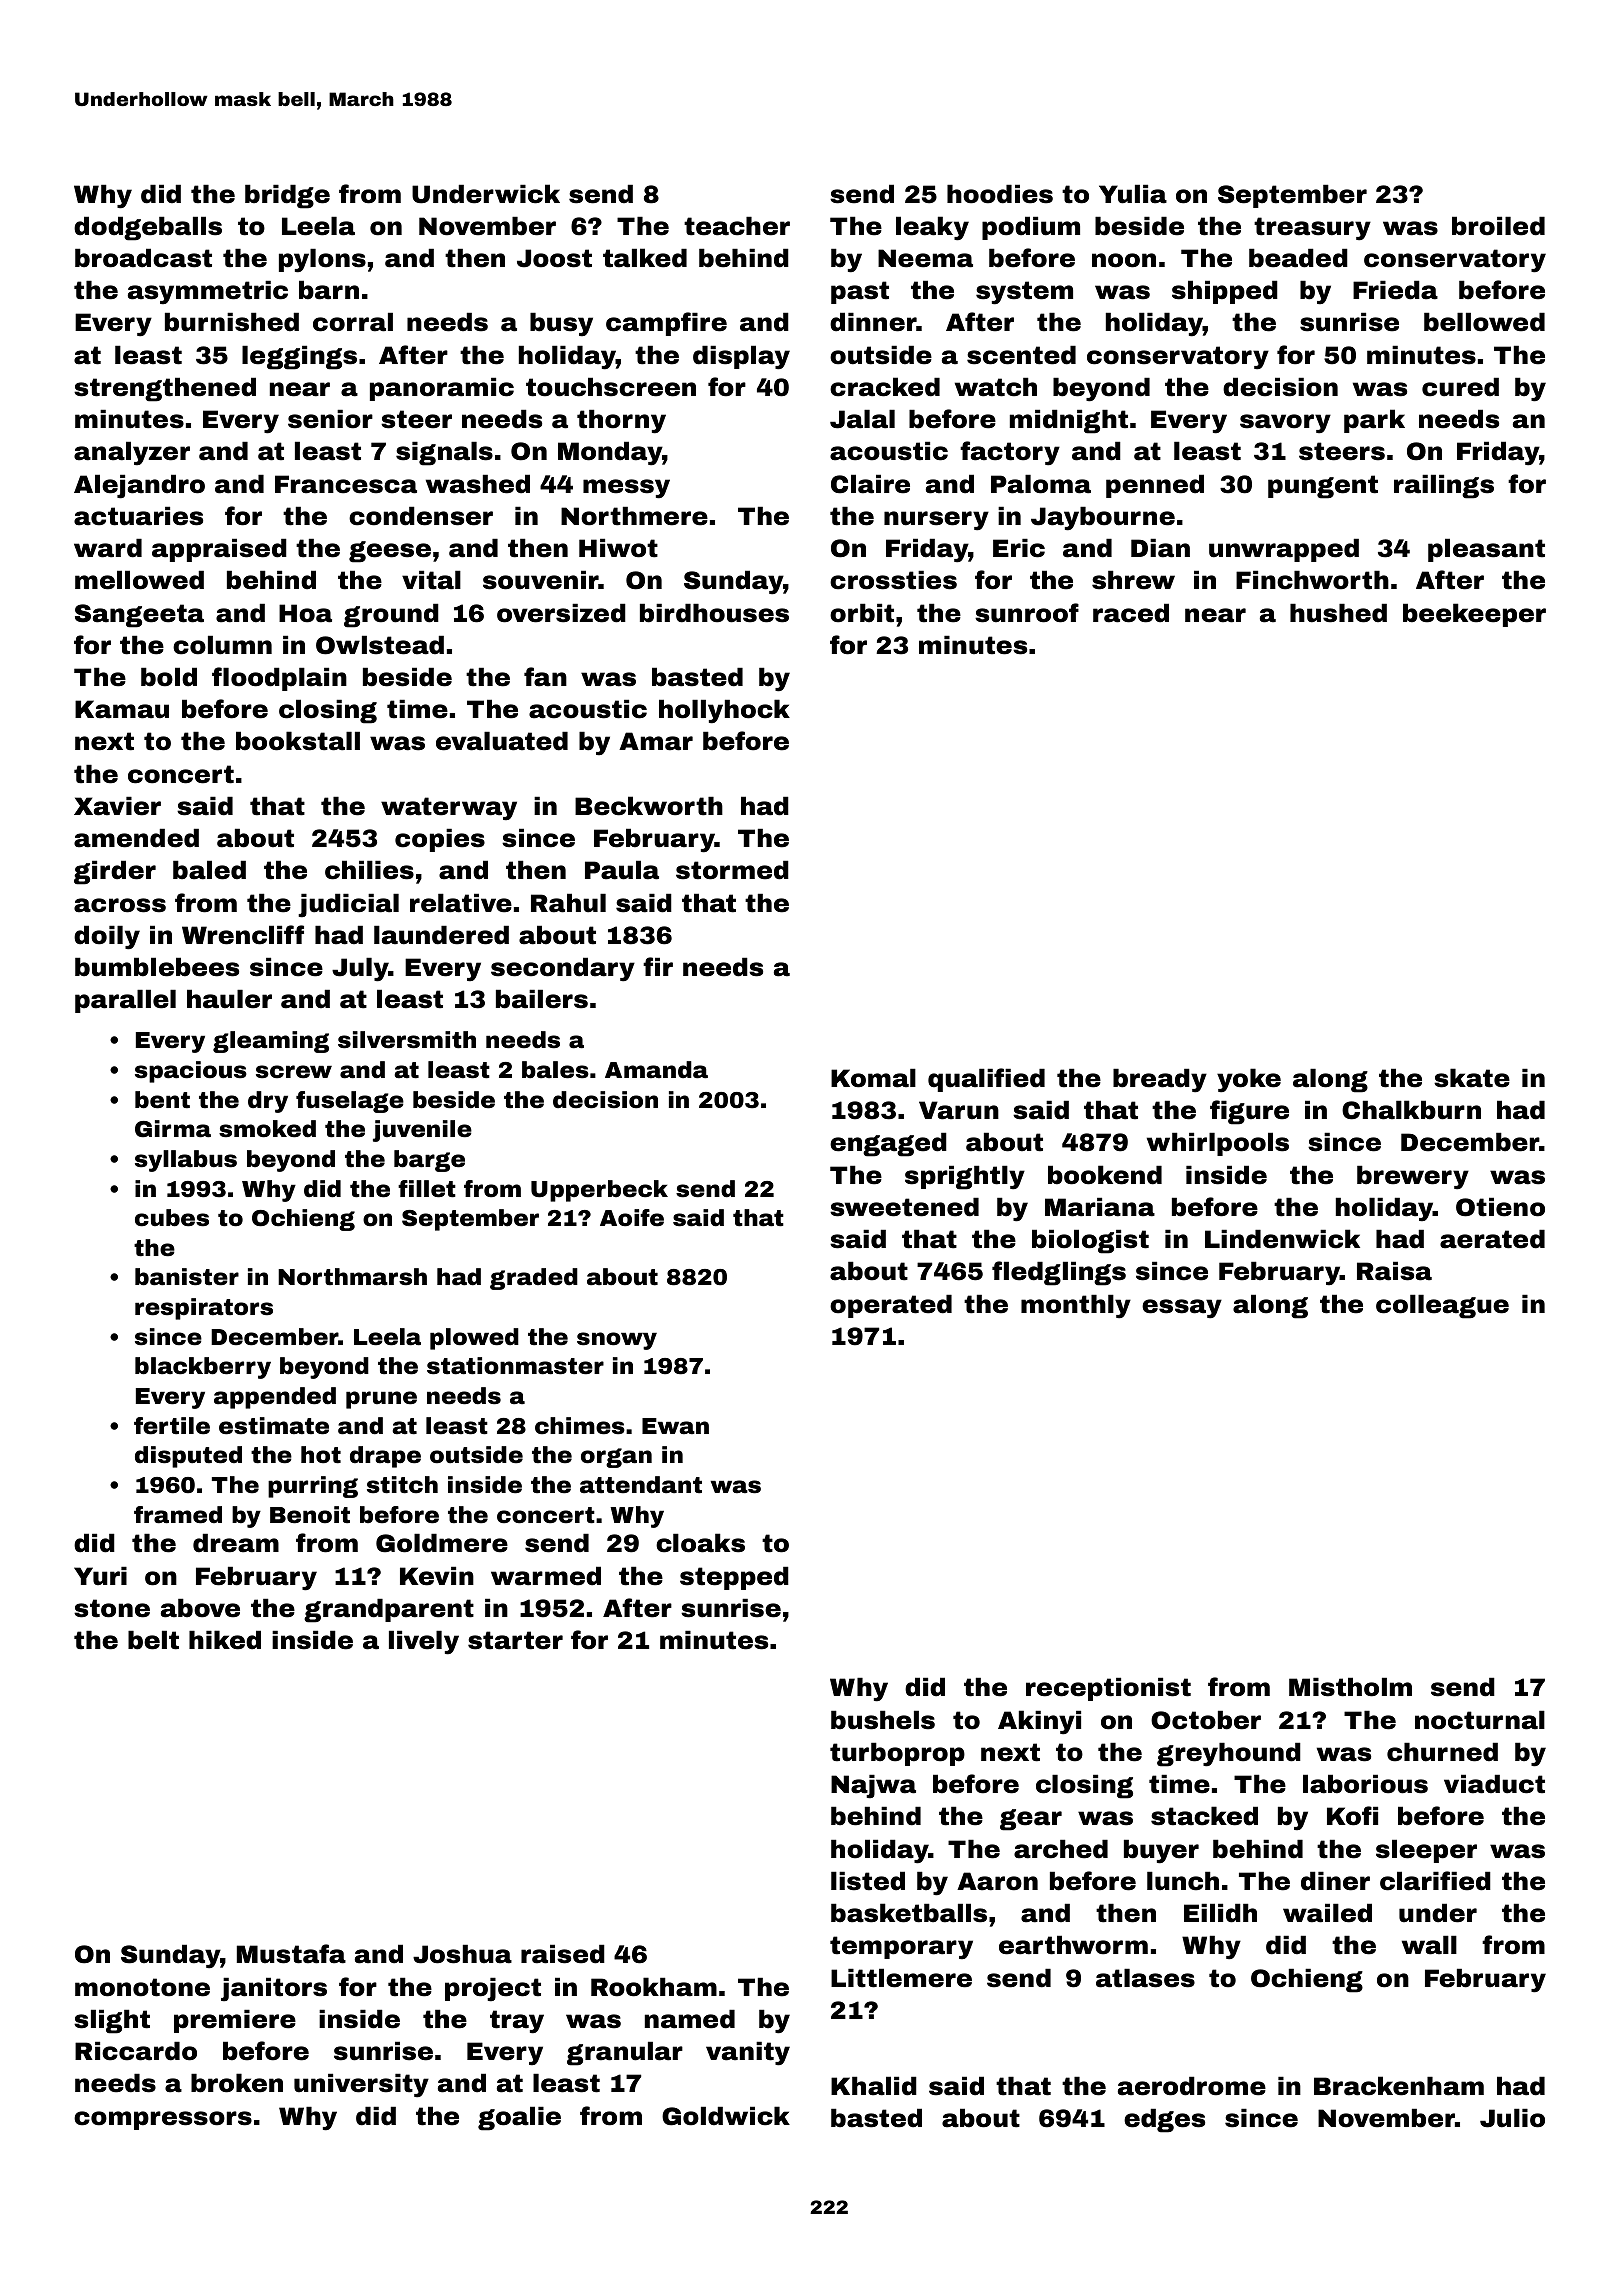 The image size is (1620, 2292). Describe the element at coordinates (474, 1339) in the screenshot. I see `plowed` at that location.
